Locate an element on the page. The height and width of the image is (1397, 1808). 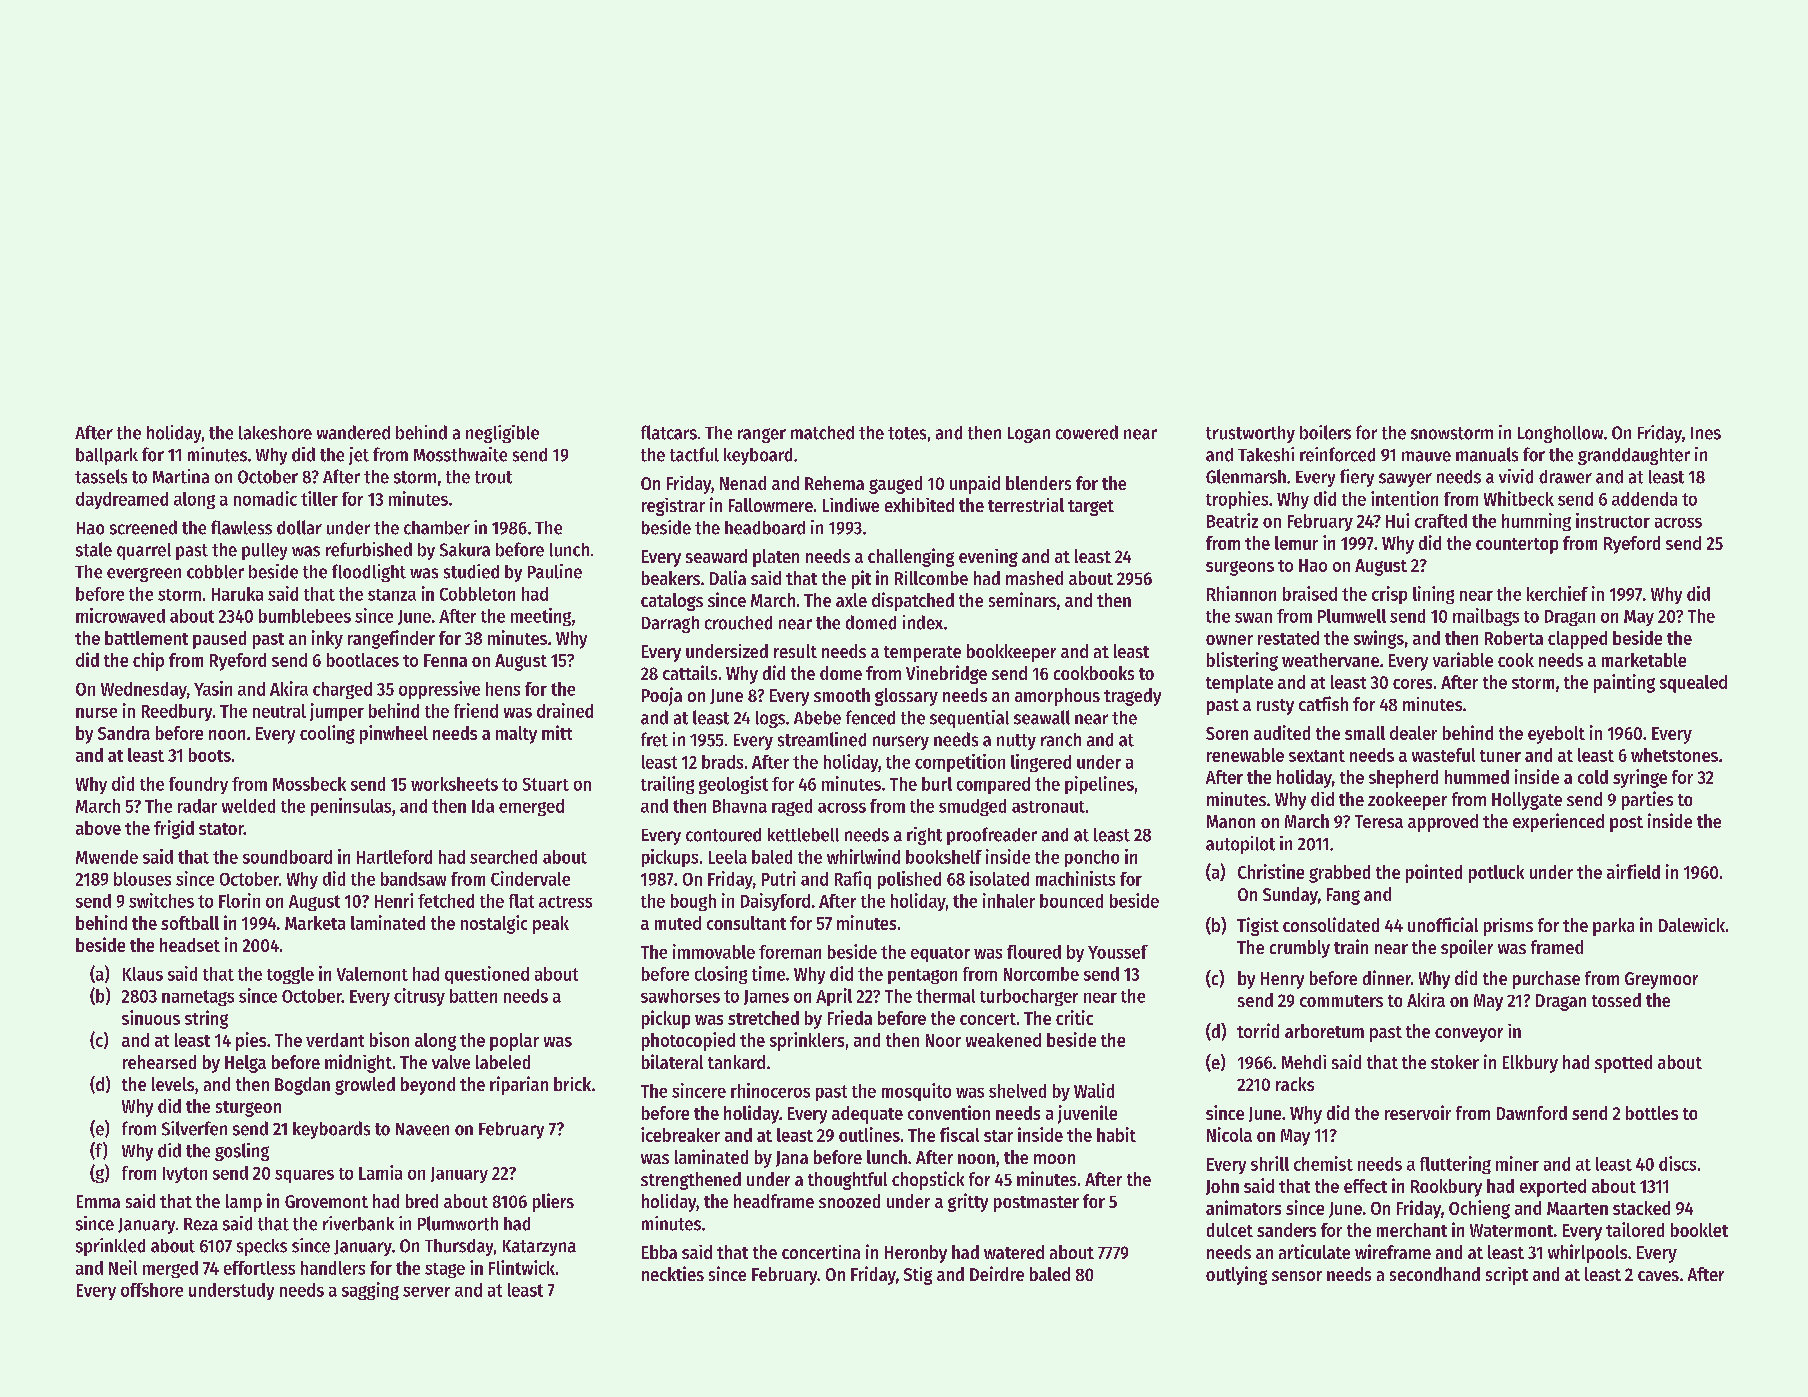
cowered is located at coordinates (1087, 432).
